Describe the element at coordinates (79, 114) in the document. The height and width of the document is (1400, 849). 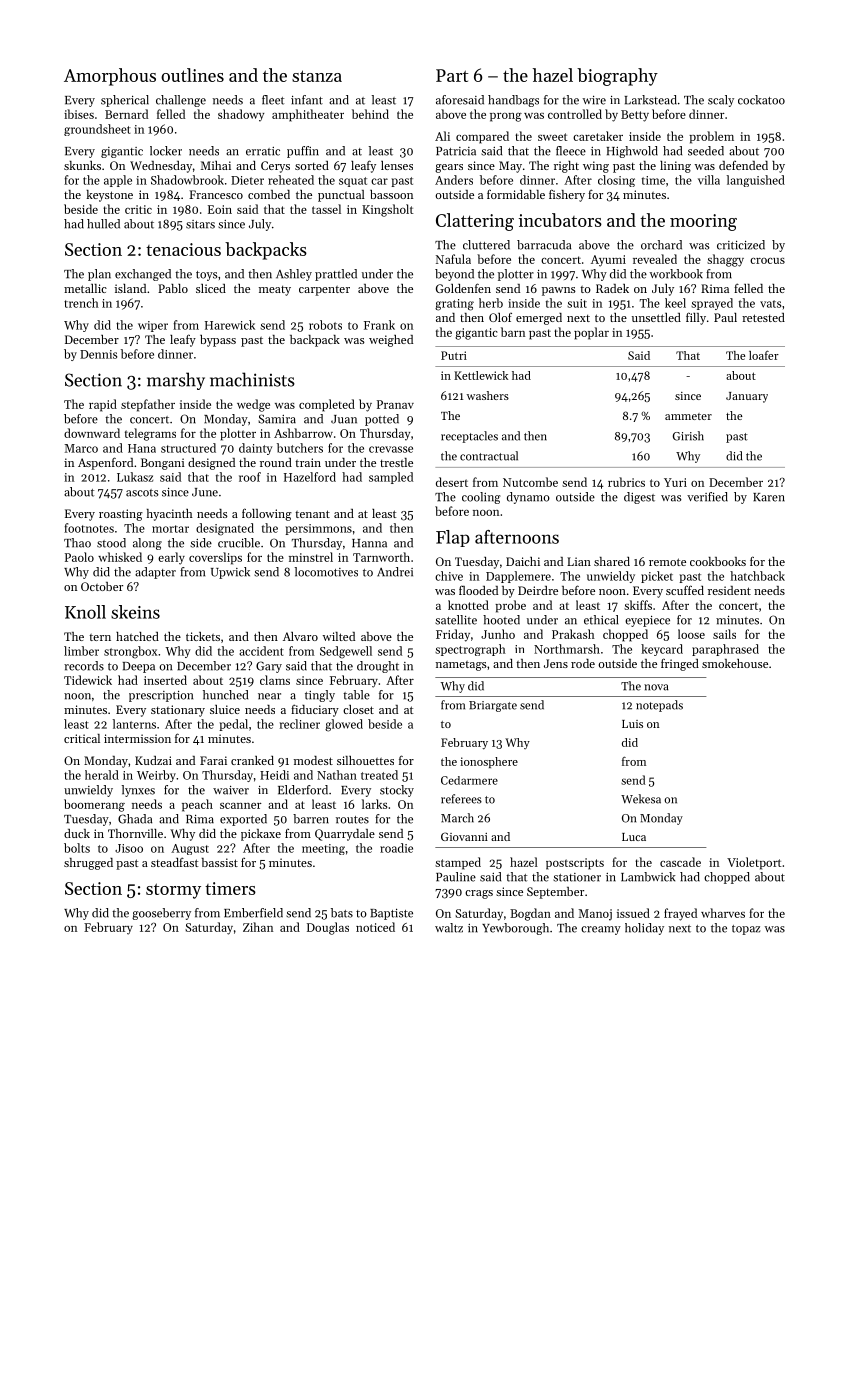
I see `ibises` at that location.
